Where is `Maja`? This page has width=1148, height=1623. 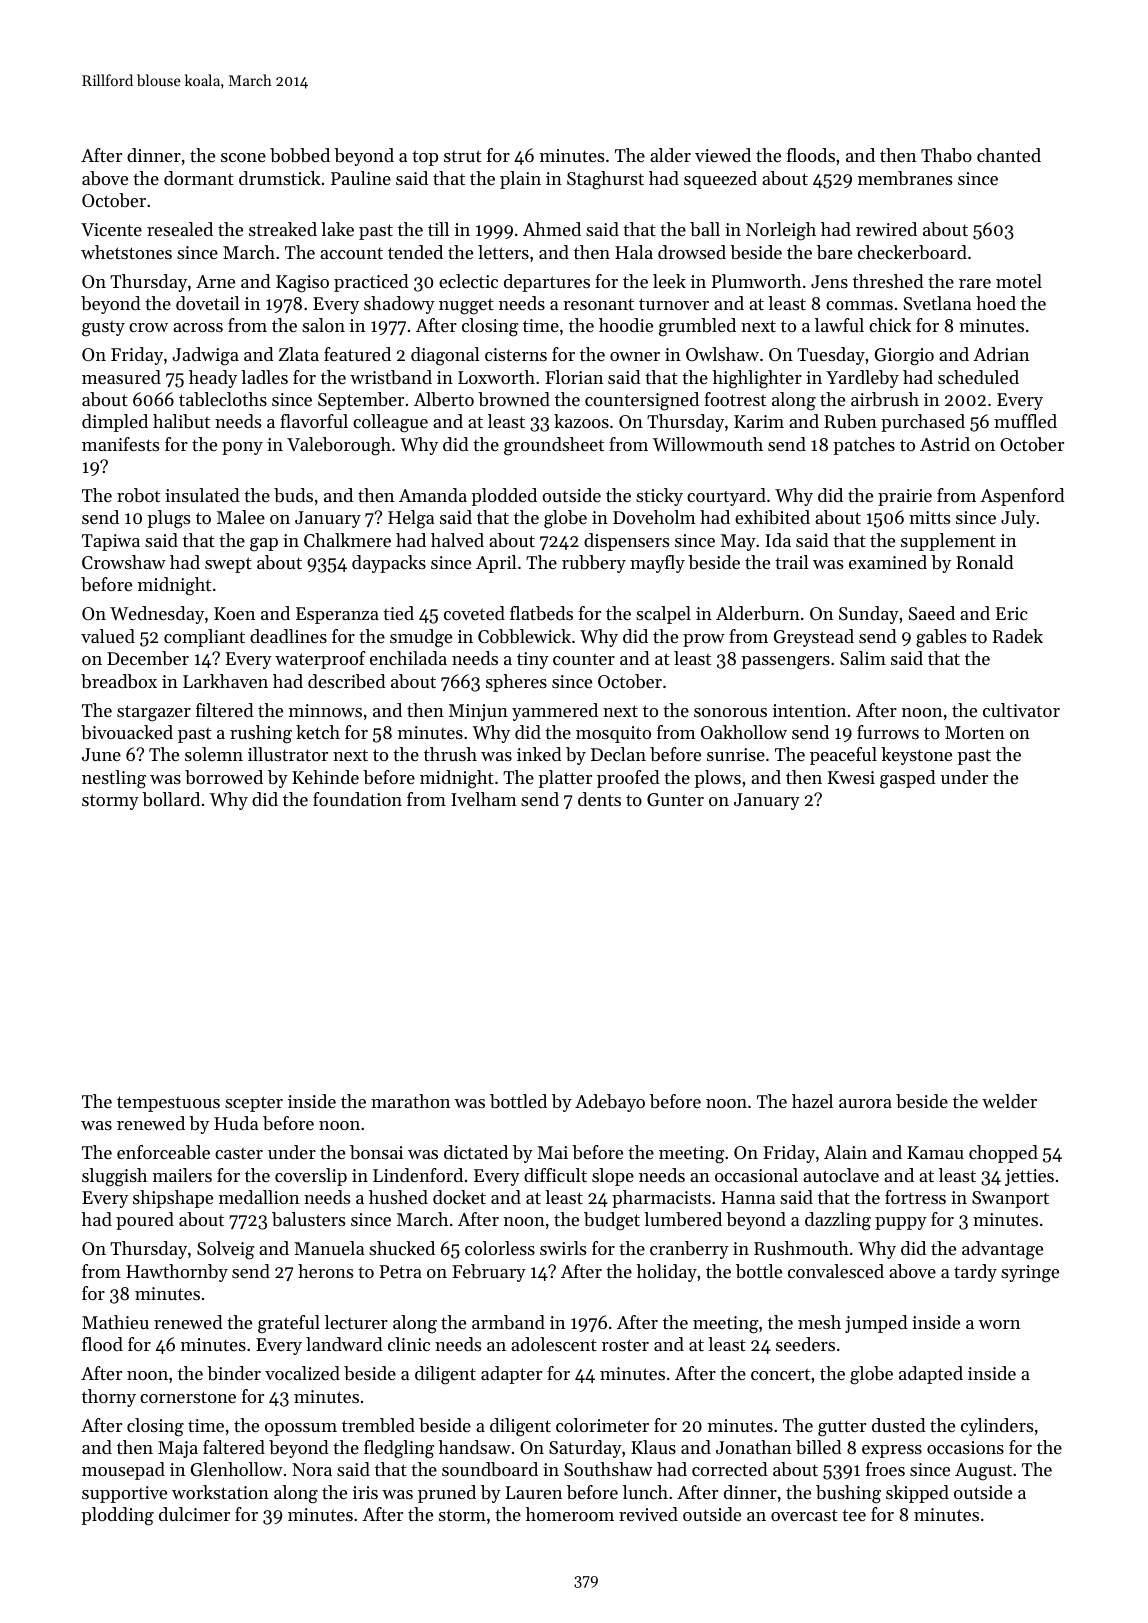
Maja is located at coordinates (178, 1449).
